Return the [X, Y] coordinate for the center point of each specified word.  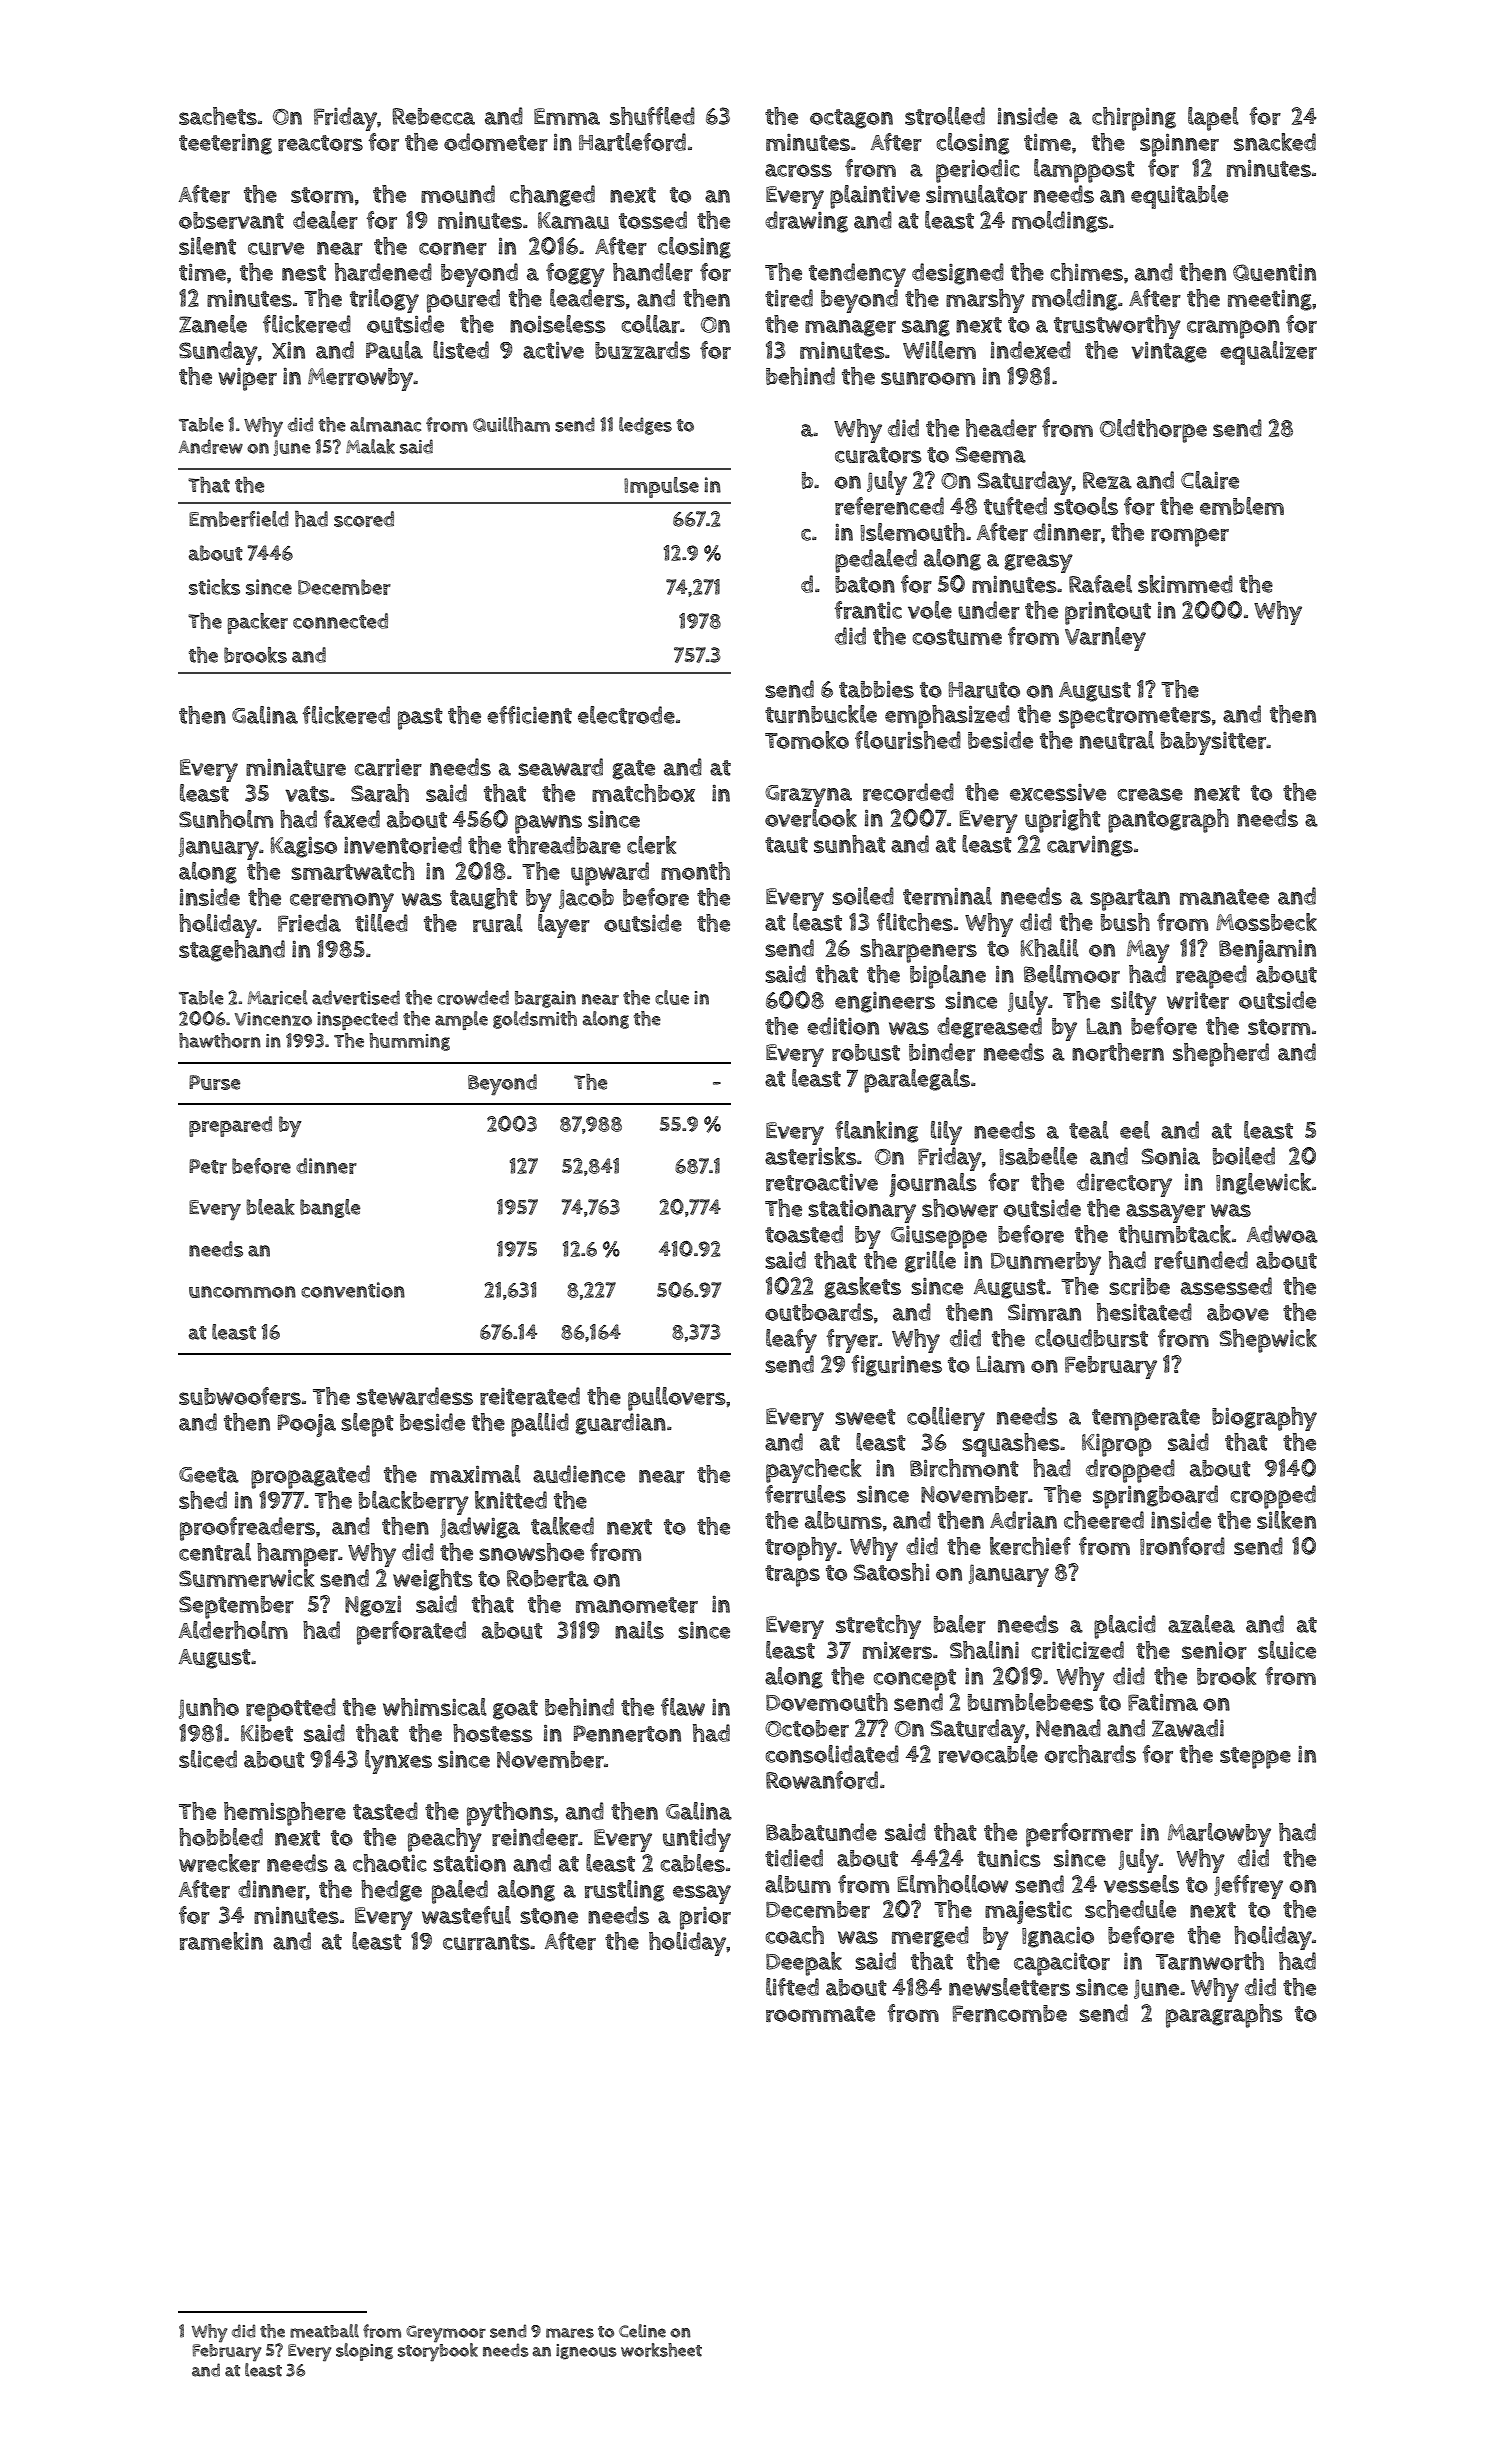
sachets [218, 116]
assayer [1165, 1213]
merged [930, 1937]
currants [486, 1942]
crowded [473, 997]
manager [850, 328]
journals [933, 1185]
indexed [1031, 350]
